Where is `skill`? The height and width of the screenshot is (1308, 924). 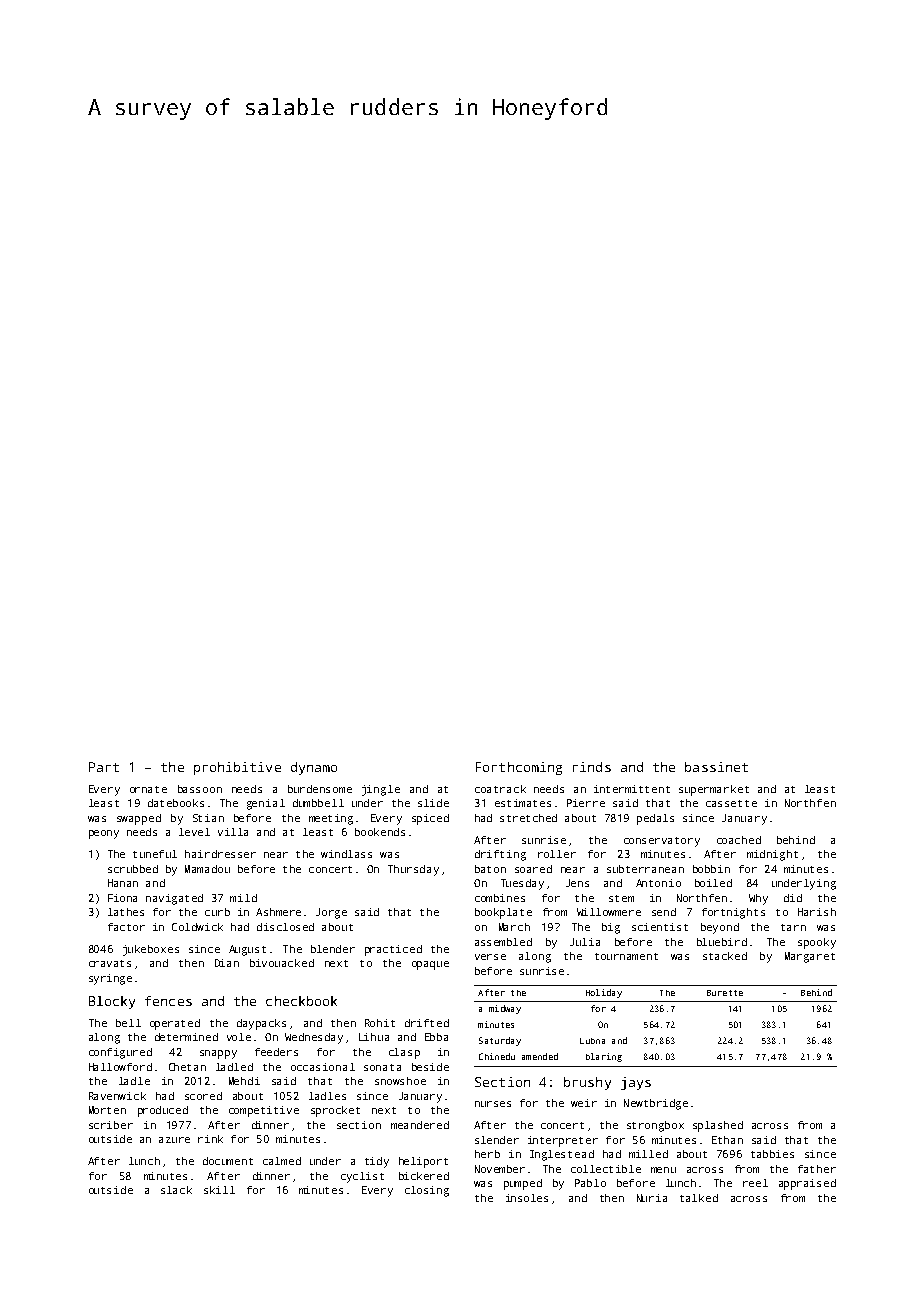 skill is located at coordinates (219, 1190).
